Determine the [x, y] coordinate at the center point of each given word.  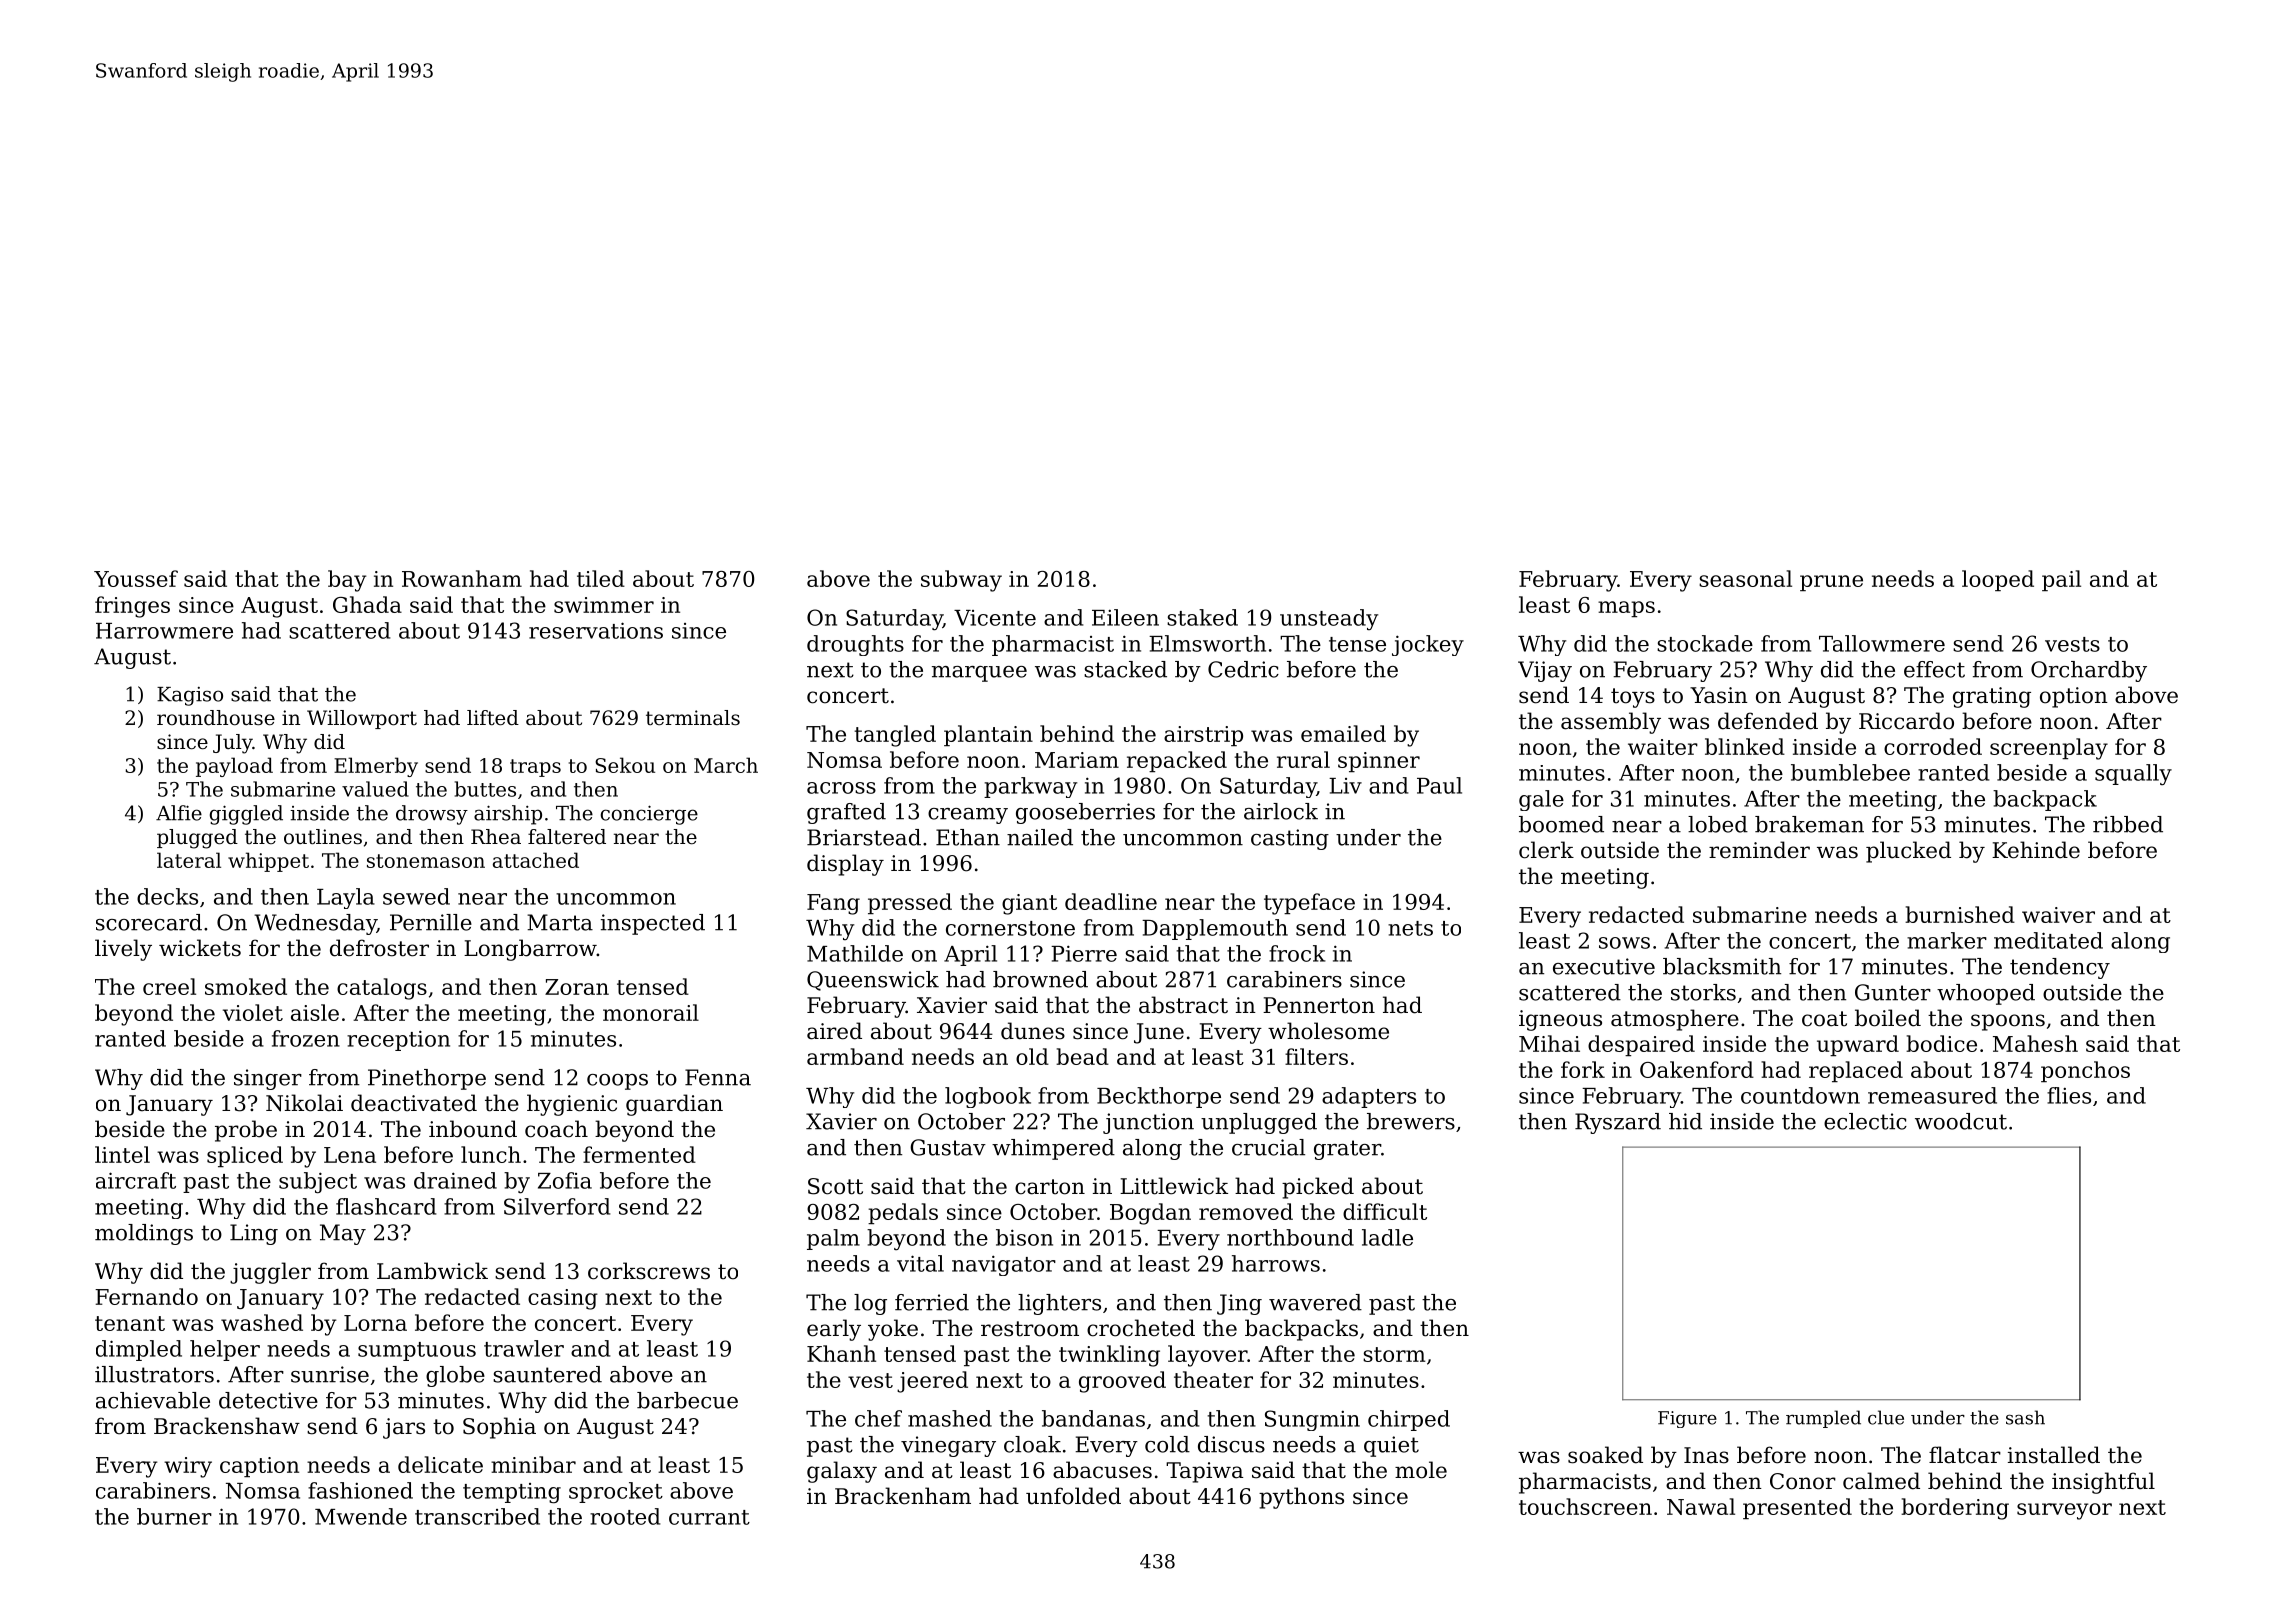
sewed [416, 896]
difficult [1385, 1211]
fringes [132, 607]
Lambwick [432, 1271]
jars [404, 1428]
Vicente [995, 618]
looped [1998, 580]
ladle [1387, 1237]
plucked [1908, 852]
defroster [379, 948]
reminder [1759, 850]
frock [1297, 953]
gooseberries [1085, 813]
